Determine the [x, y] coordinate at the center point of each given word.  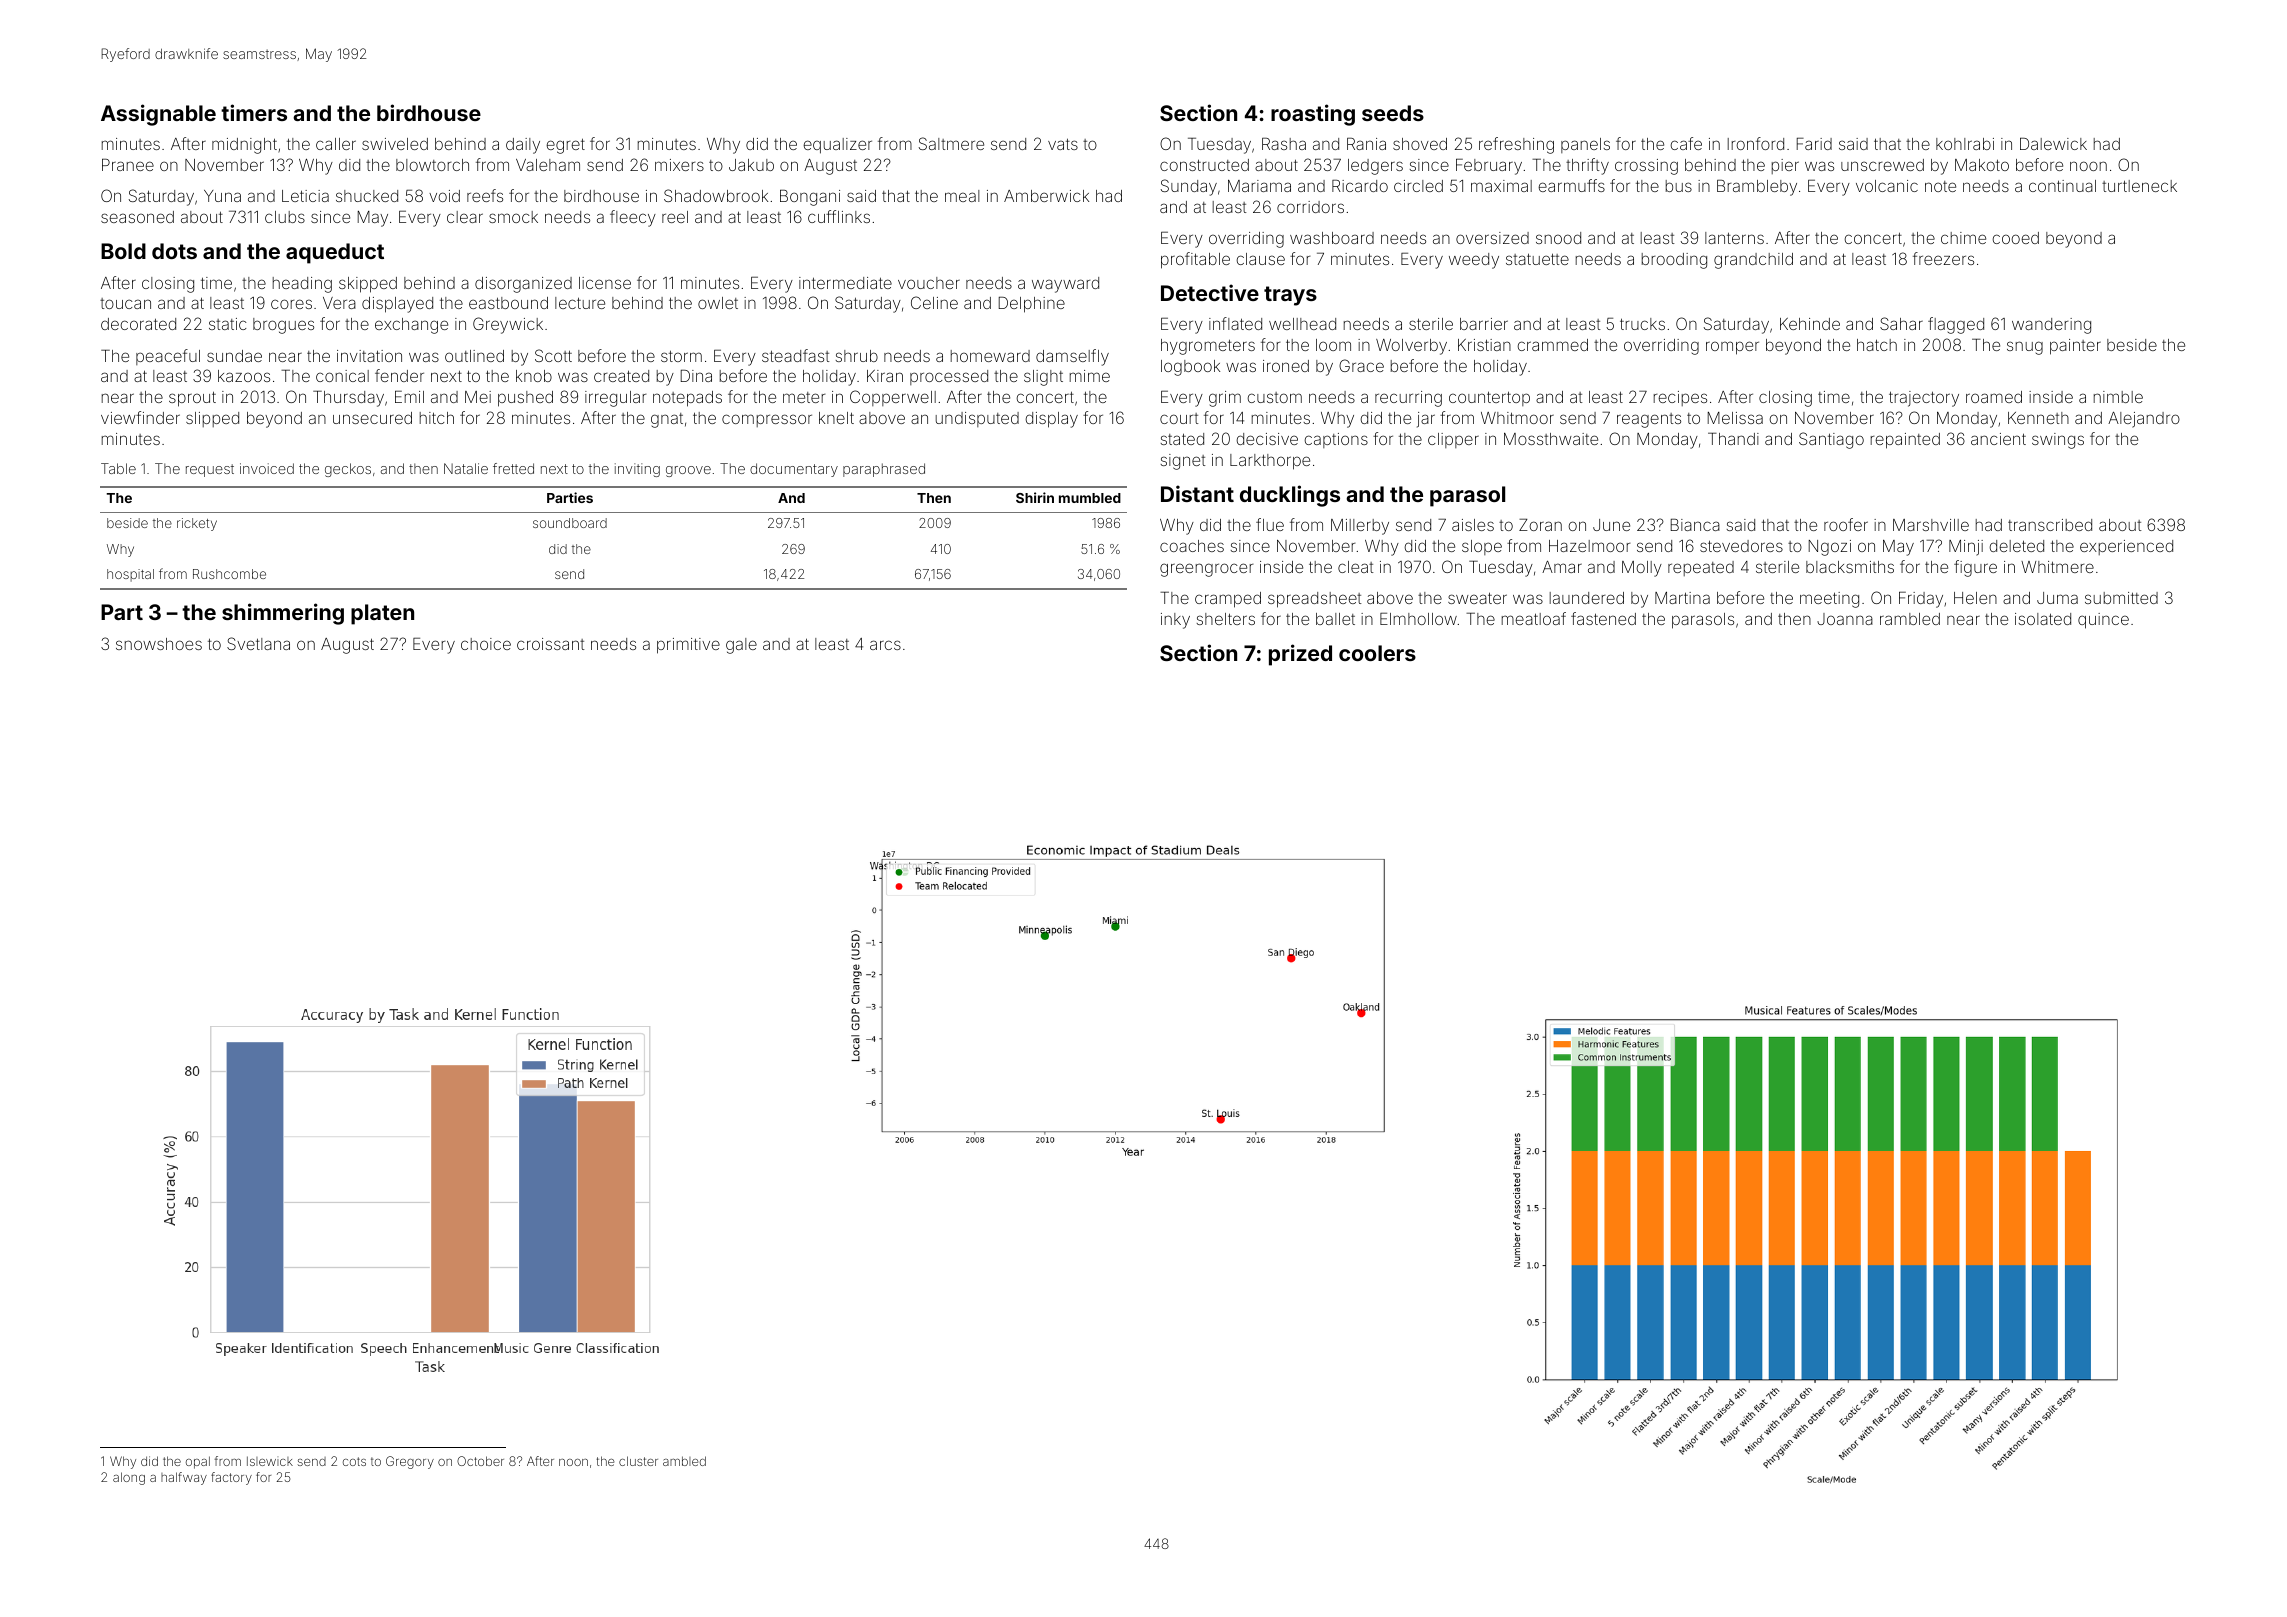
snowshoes [159, 644]
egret [565, 146]
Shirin [1035, 497]
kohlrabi [1965, 144]
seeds [1393, 113]
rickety [197, 524]
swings [2058, 441]
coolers [1377, 653]
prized [1300, 655]
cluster [638, 1461]
